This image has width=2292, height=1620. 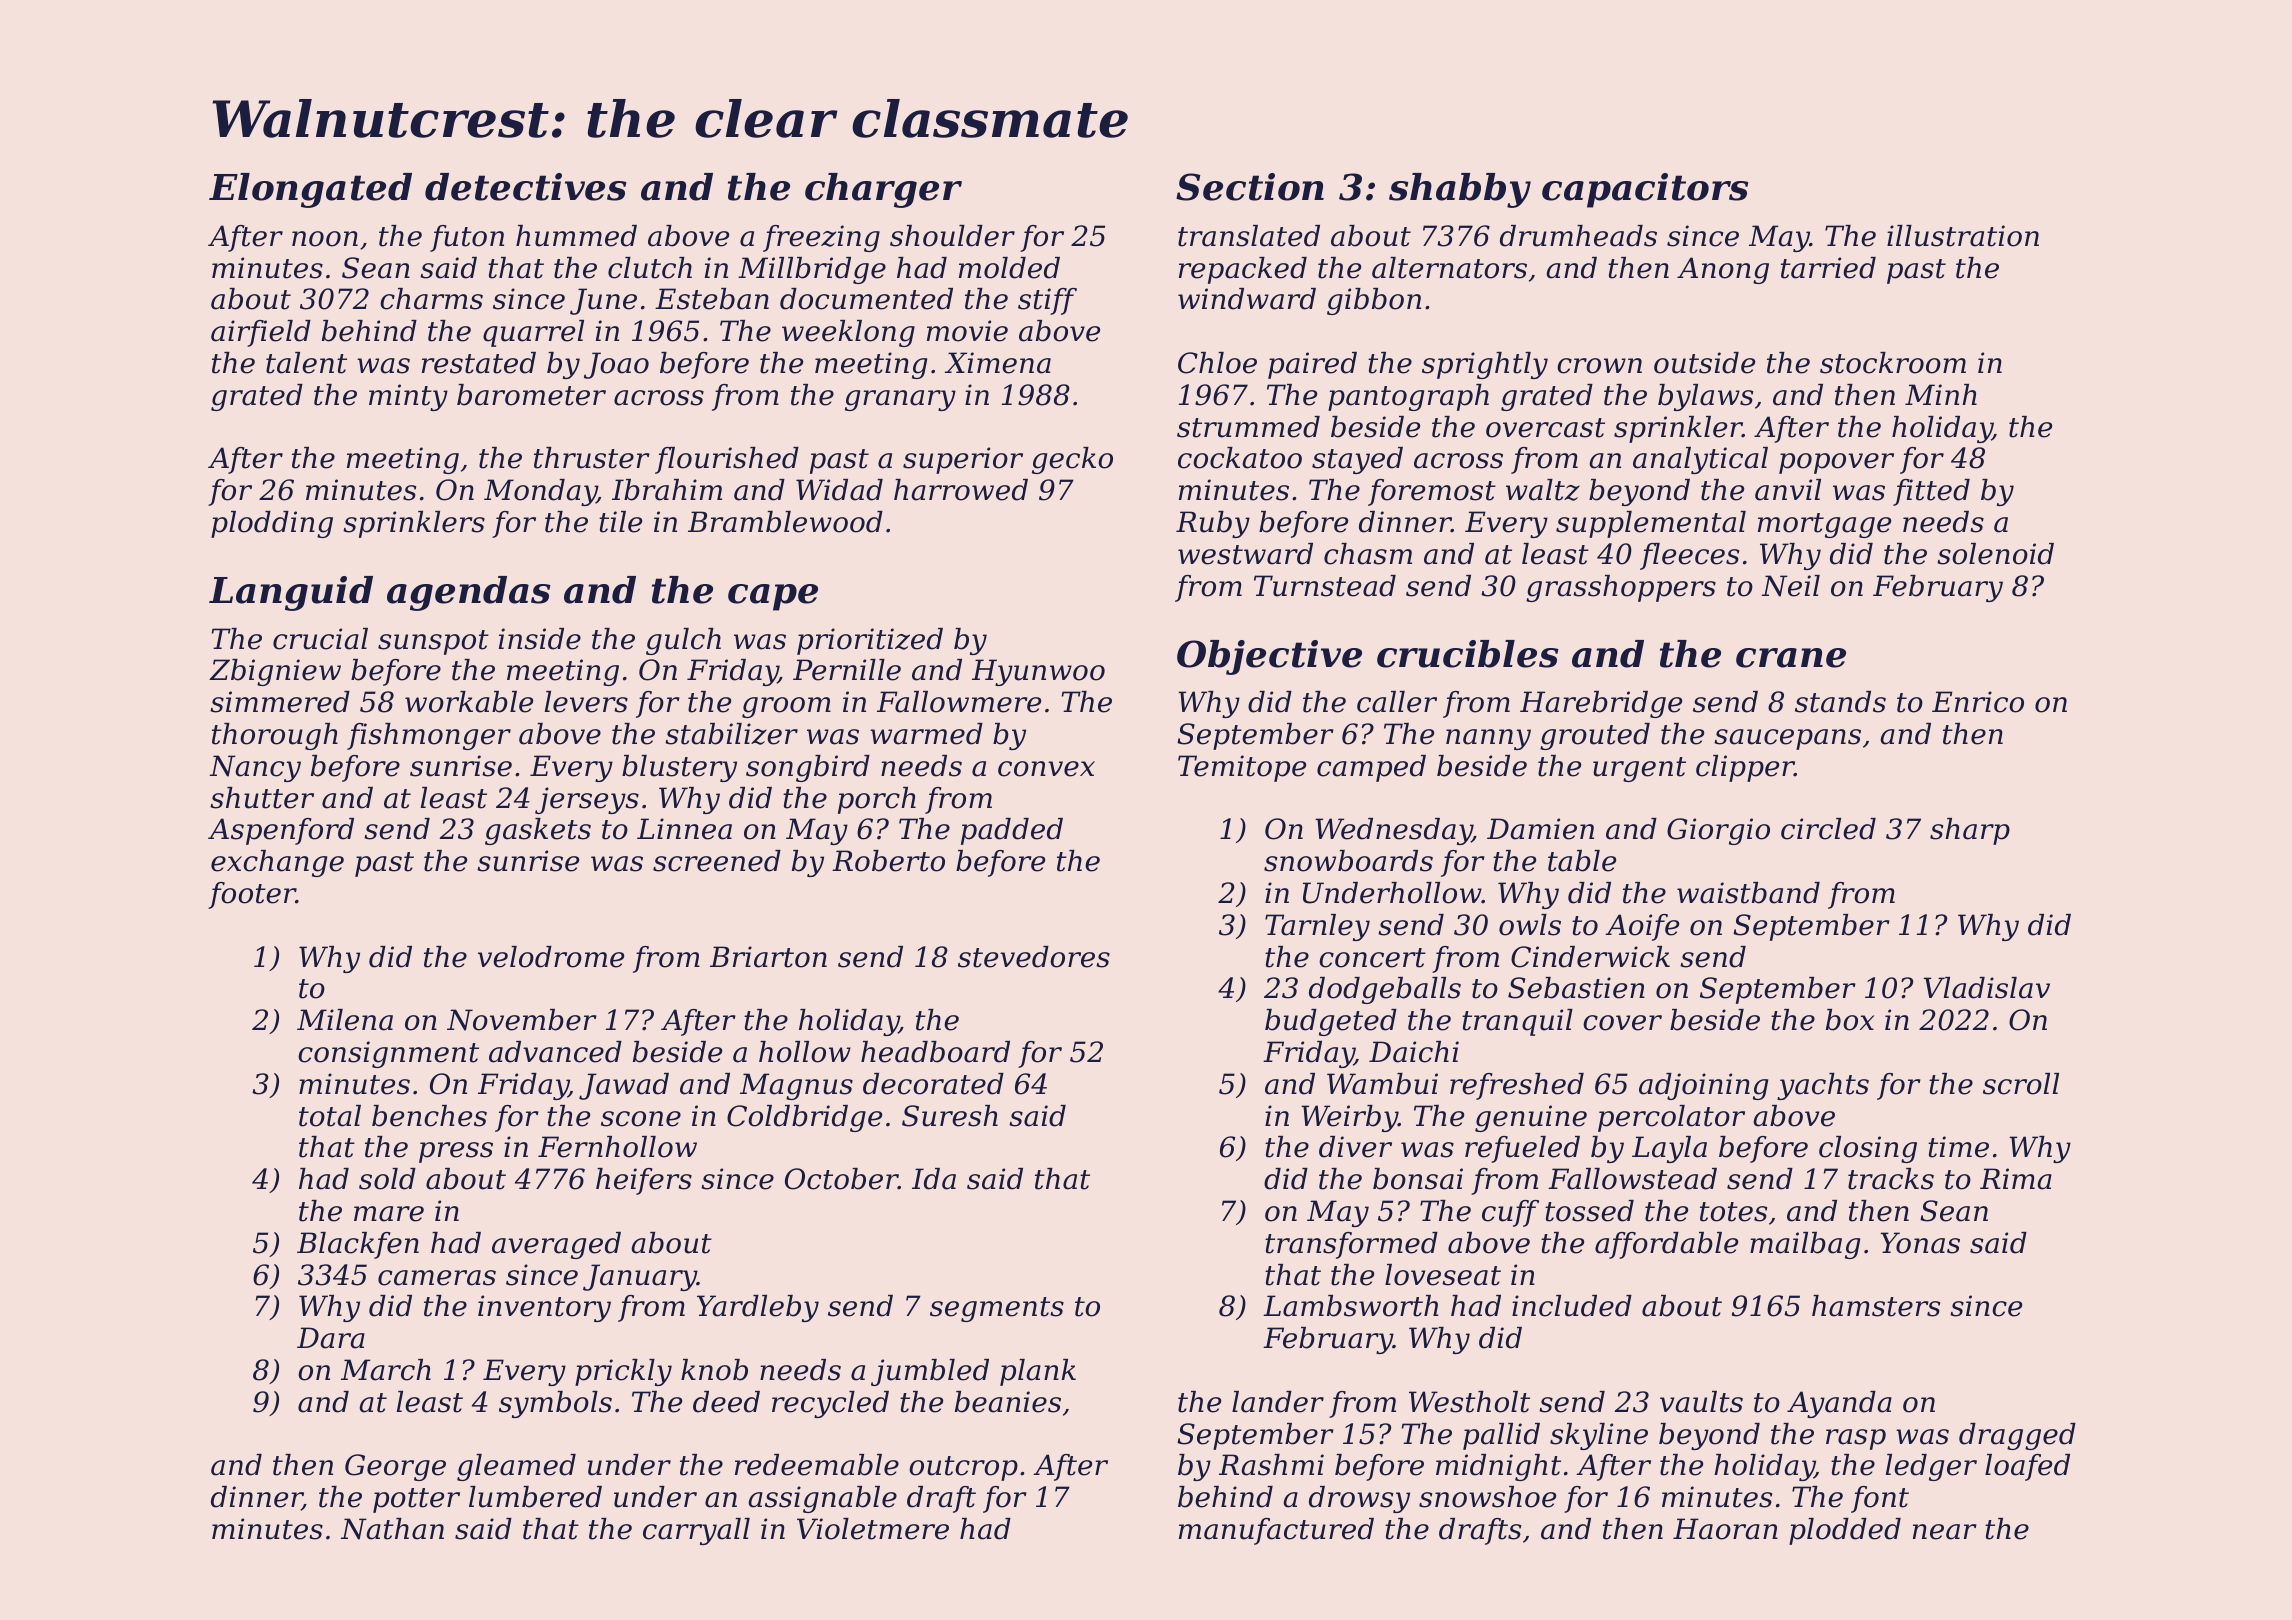 What do you see at coordinates (1645, 190) in the image?
I see `capacitors` at bounding box center [1645, 190].
